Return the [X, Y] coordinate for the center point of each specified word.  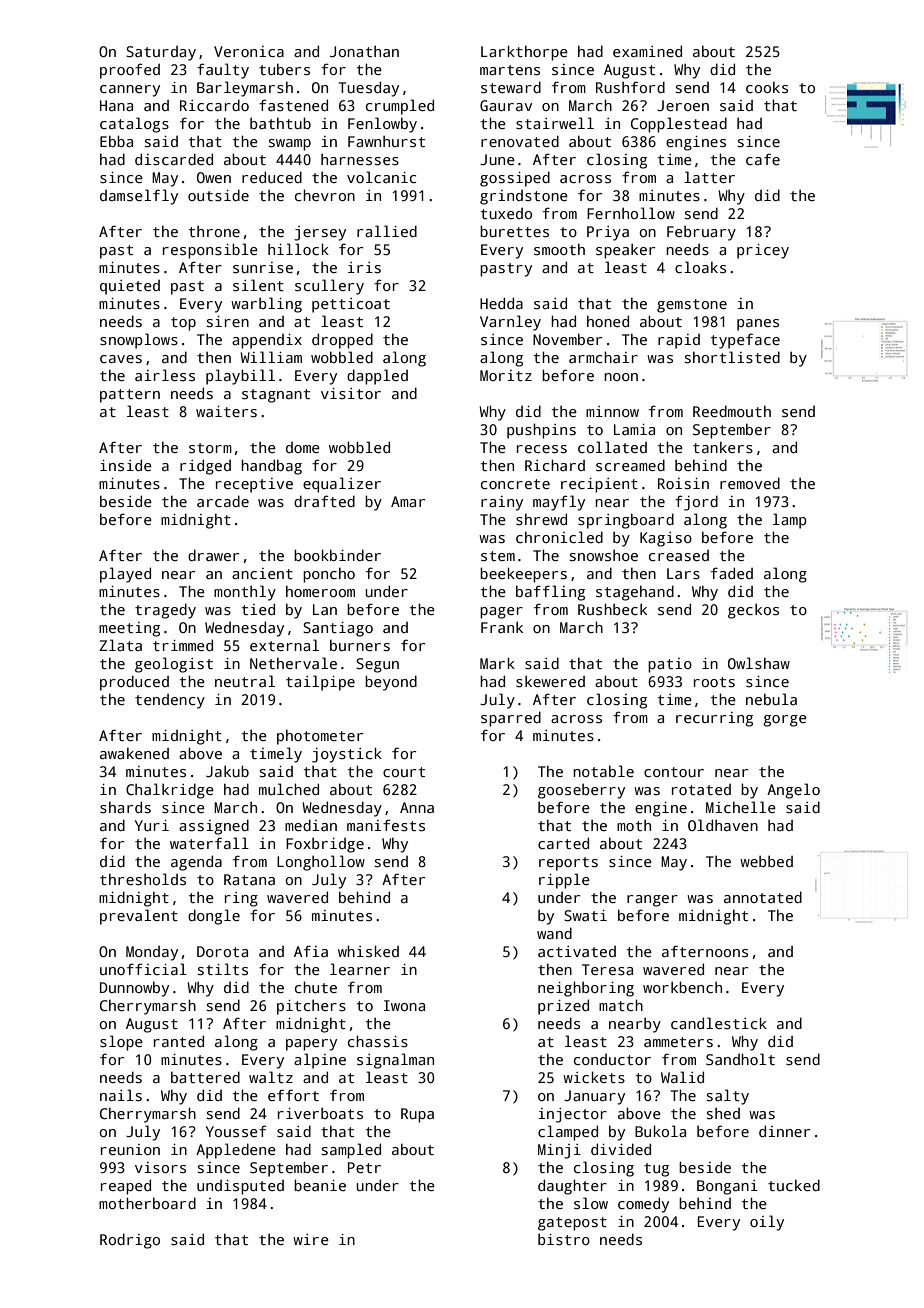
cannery [130, 91]
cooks [767, 87]
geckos [753, 611]
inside [126, 465]
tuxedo [506, 213]
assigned [214, 827]
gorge [785, 721]
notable [603, 771]
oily [767, 1223]
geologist [174, 665]
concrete [515, 484]
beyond [391, 683]
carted [563, 843]
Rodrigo [130, 1241]
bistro [564, 1239]
